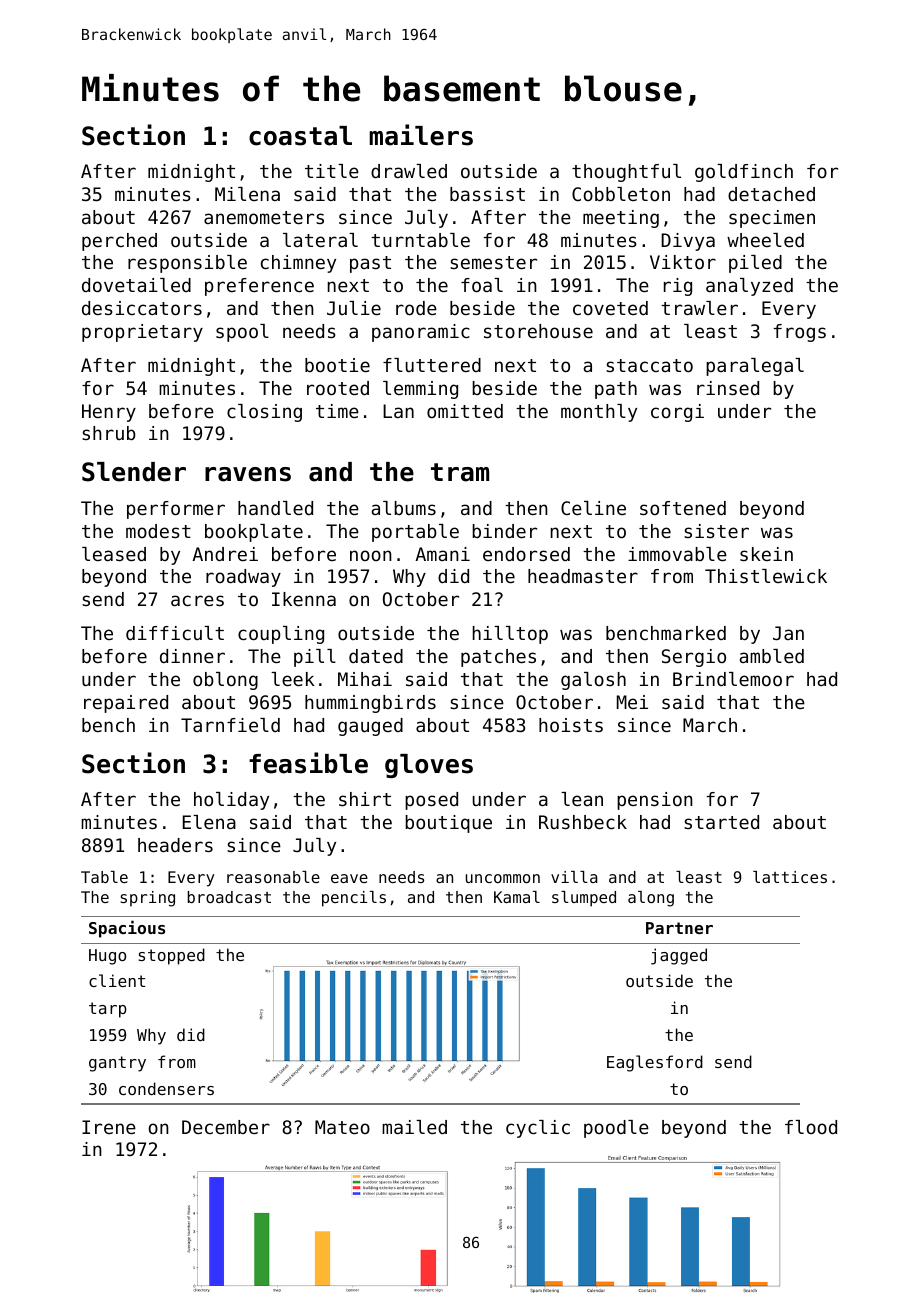 The width and height of the screenshot is (924, 1314). What do you see at coordinates (538, 1129) in the screenshot?
I see `cyclic` at bounding box center [538, 1129].
